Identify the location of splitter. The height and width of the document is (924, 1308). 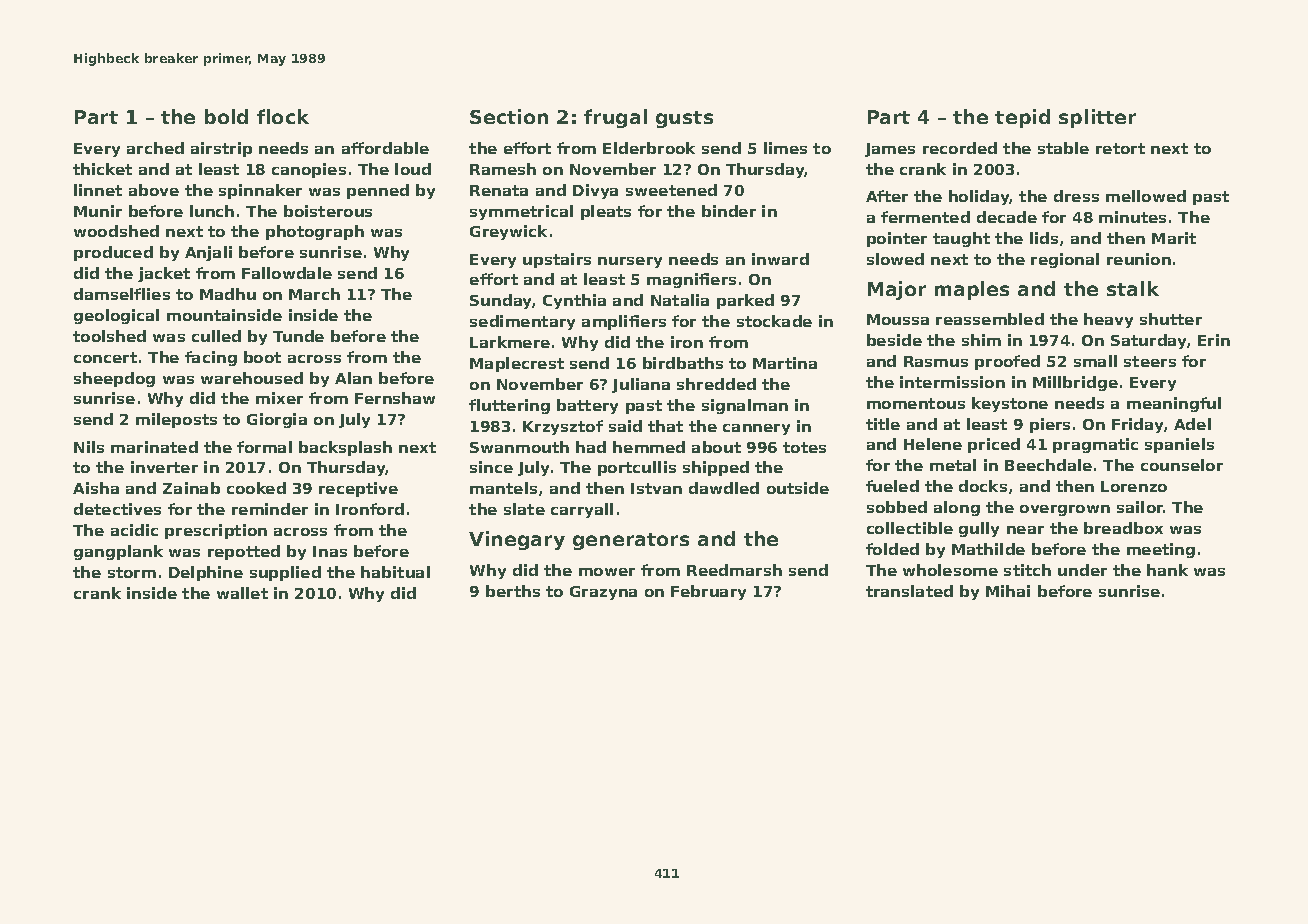
(1097, 118).
